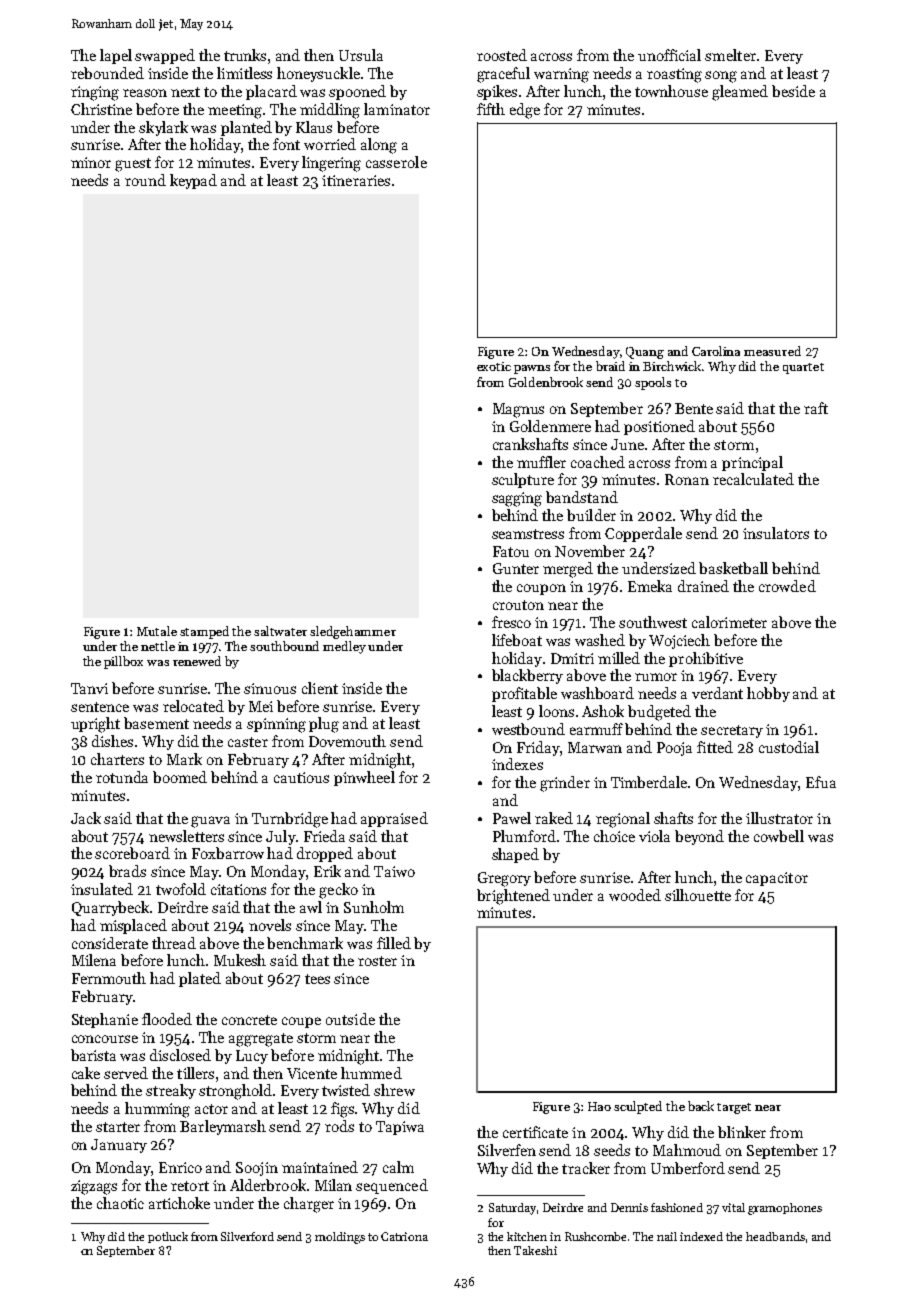 The image size is (908, 1316). Describe the element at coordinates (772, 351) in the page. I see `measured` at that location.
